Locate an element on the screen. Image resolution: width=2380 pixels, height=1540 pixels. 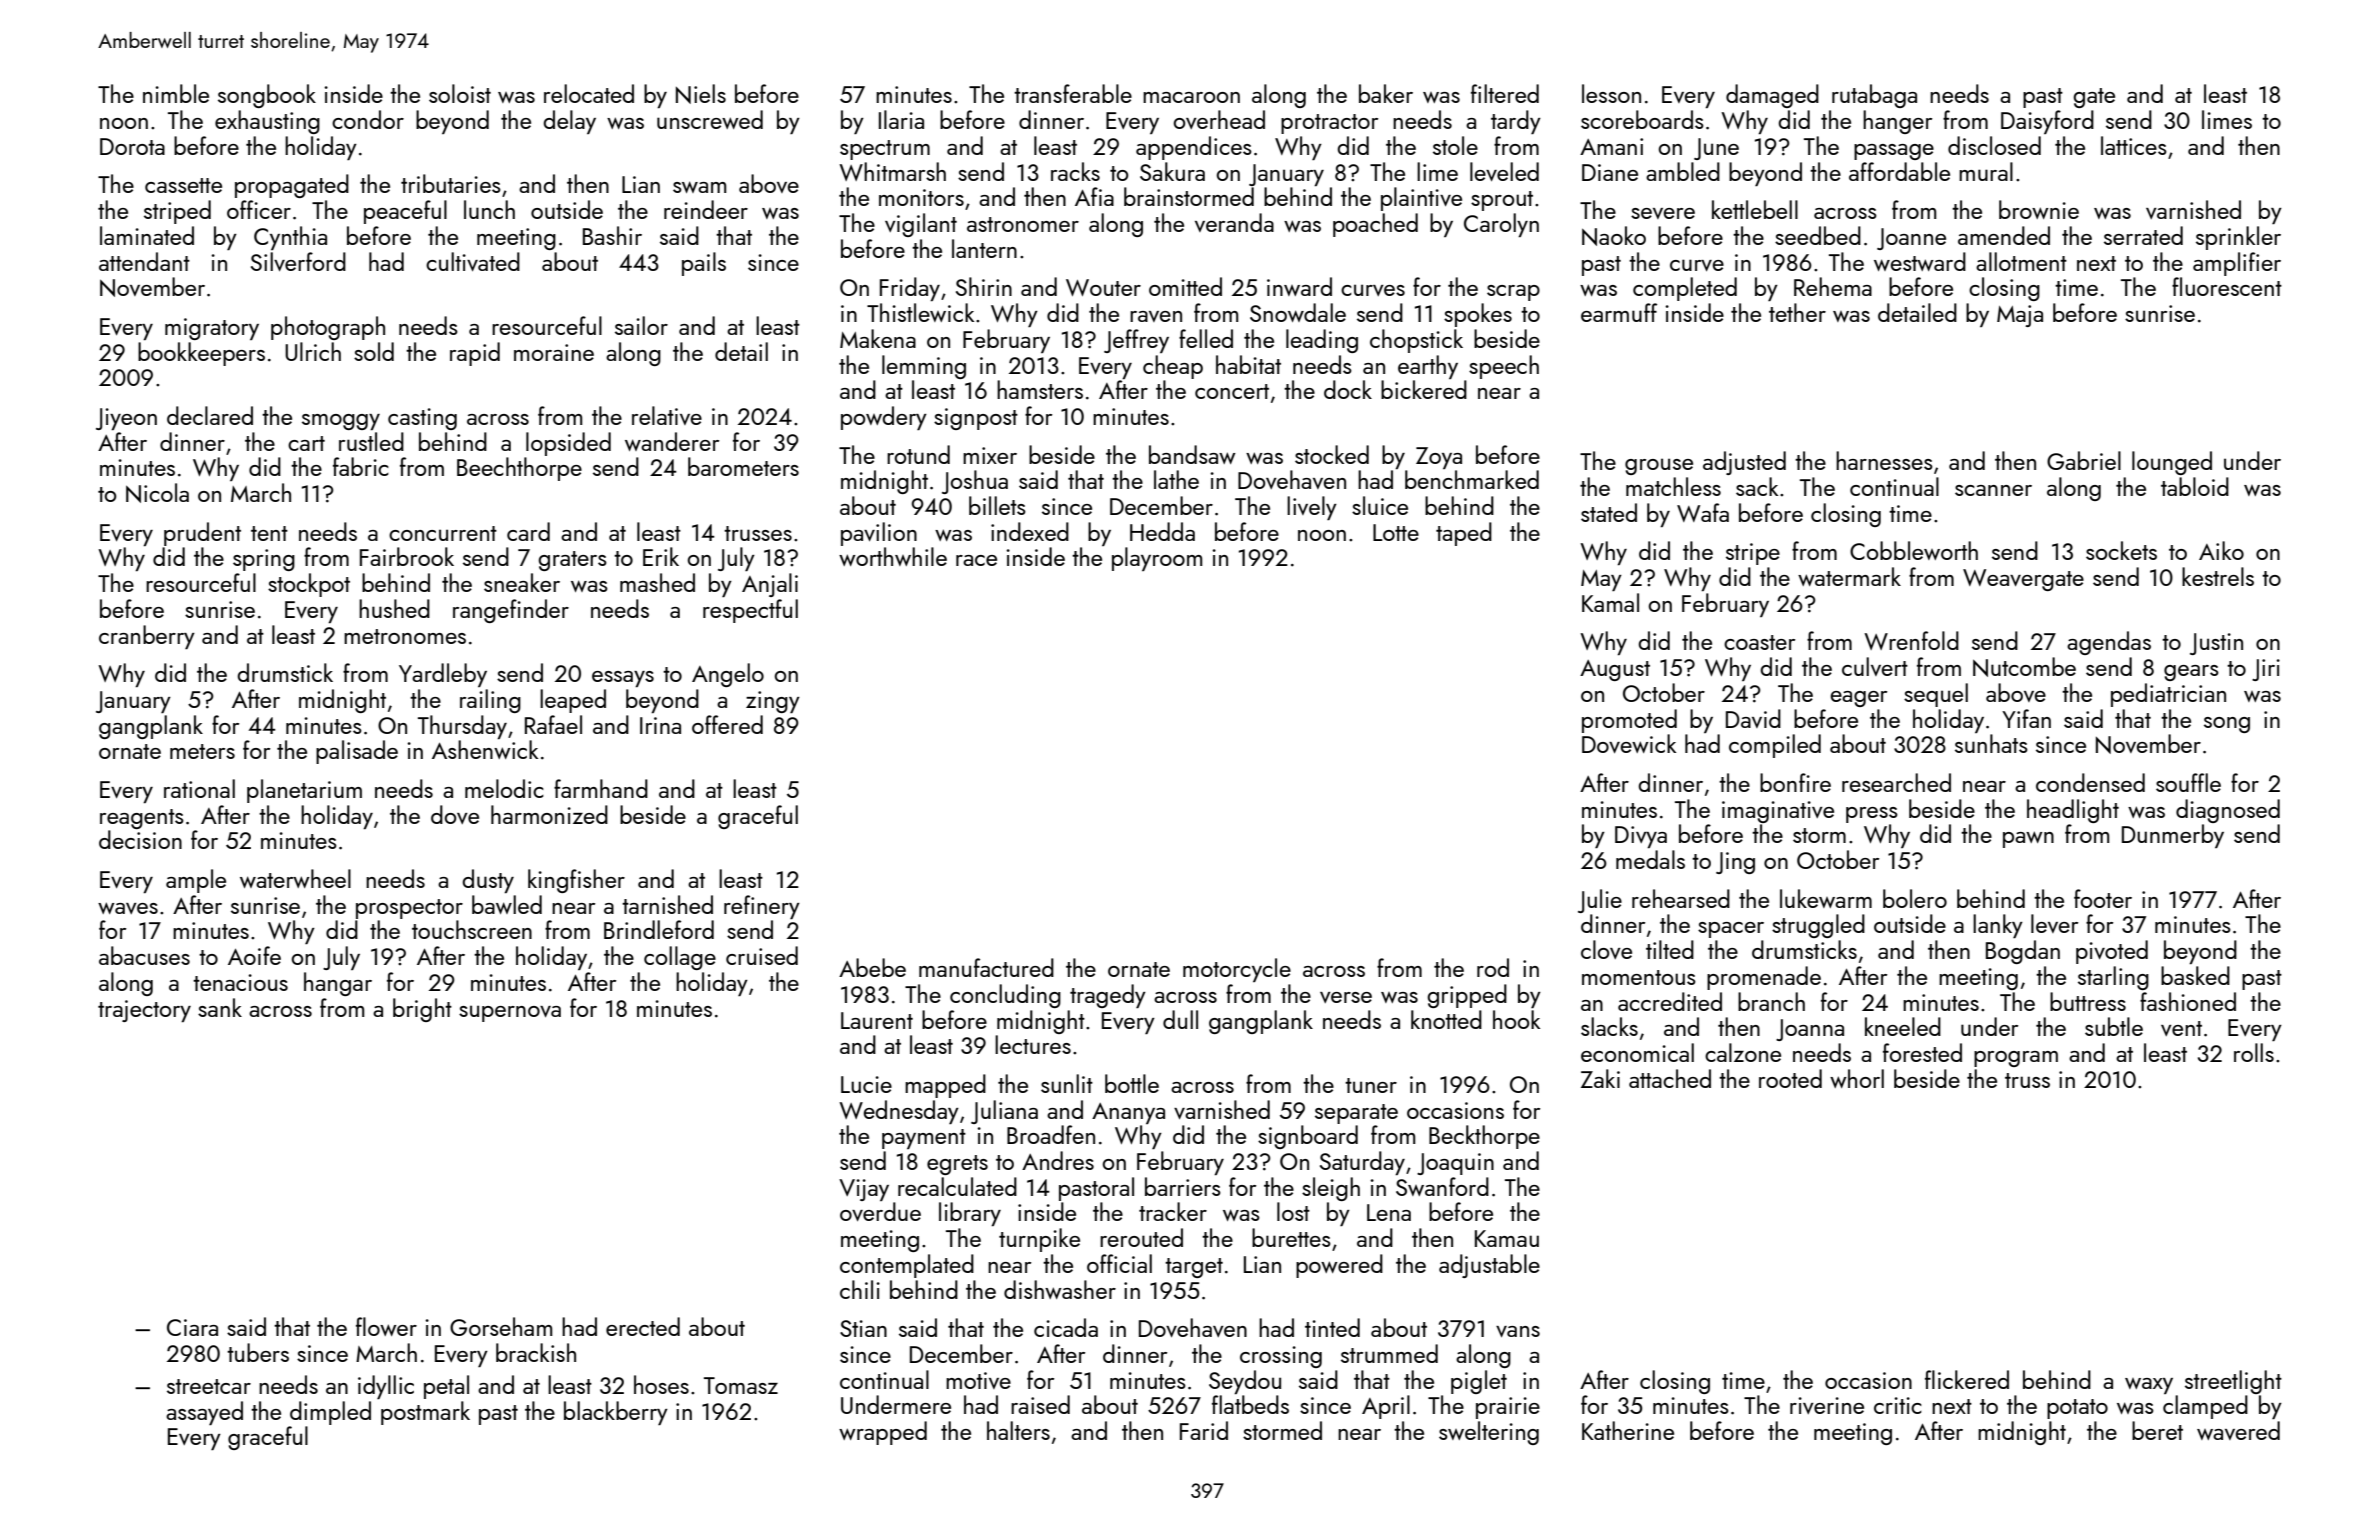
motorcycle is located at coordinates (1237, 970).
